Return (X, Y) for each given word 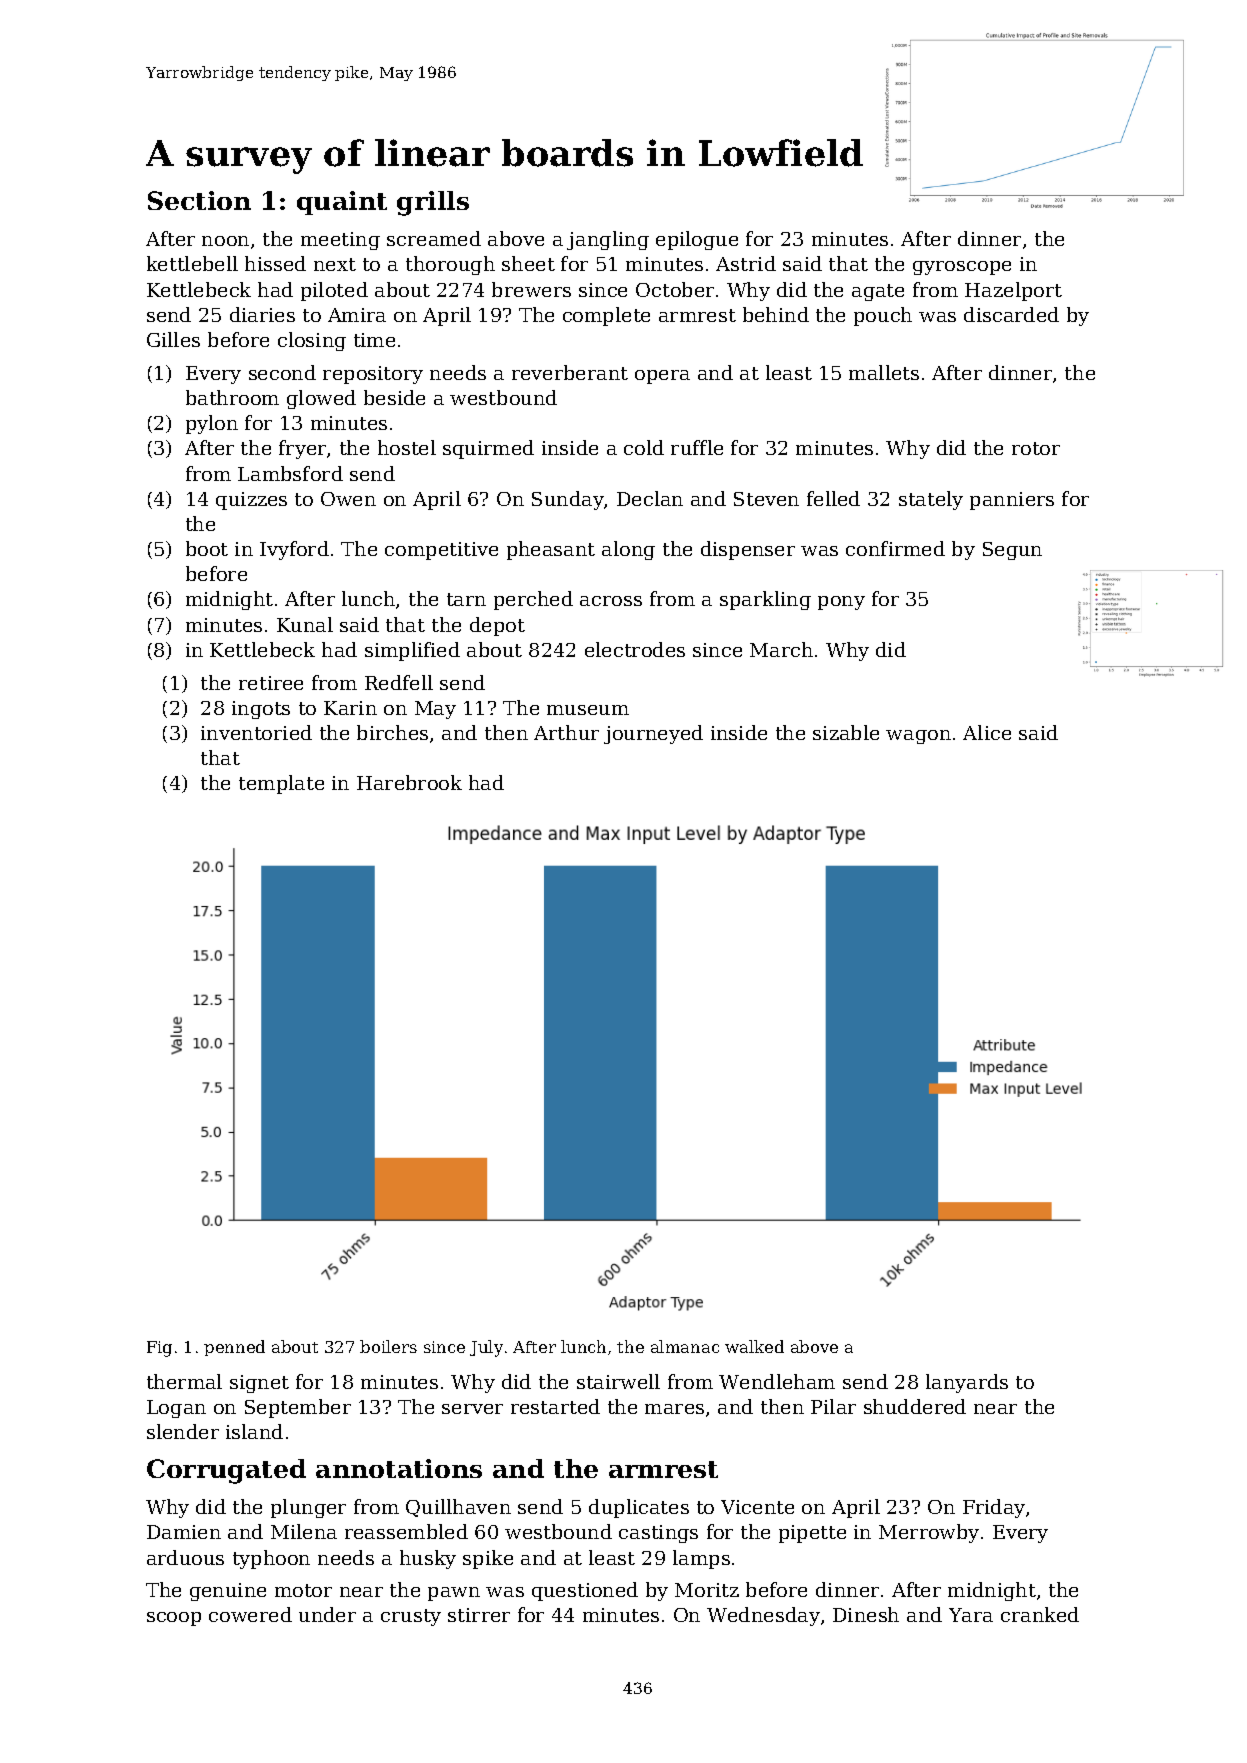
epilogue (697, 240)
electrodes (635, 649)
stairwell (618, 1381)
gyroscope (962, 268)
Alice (987, 732)
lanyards (967, 1383)
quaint (342, 203)
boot (207, 548)
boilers (388, 1346)
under (327, 1614)
